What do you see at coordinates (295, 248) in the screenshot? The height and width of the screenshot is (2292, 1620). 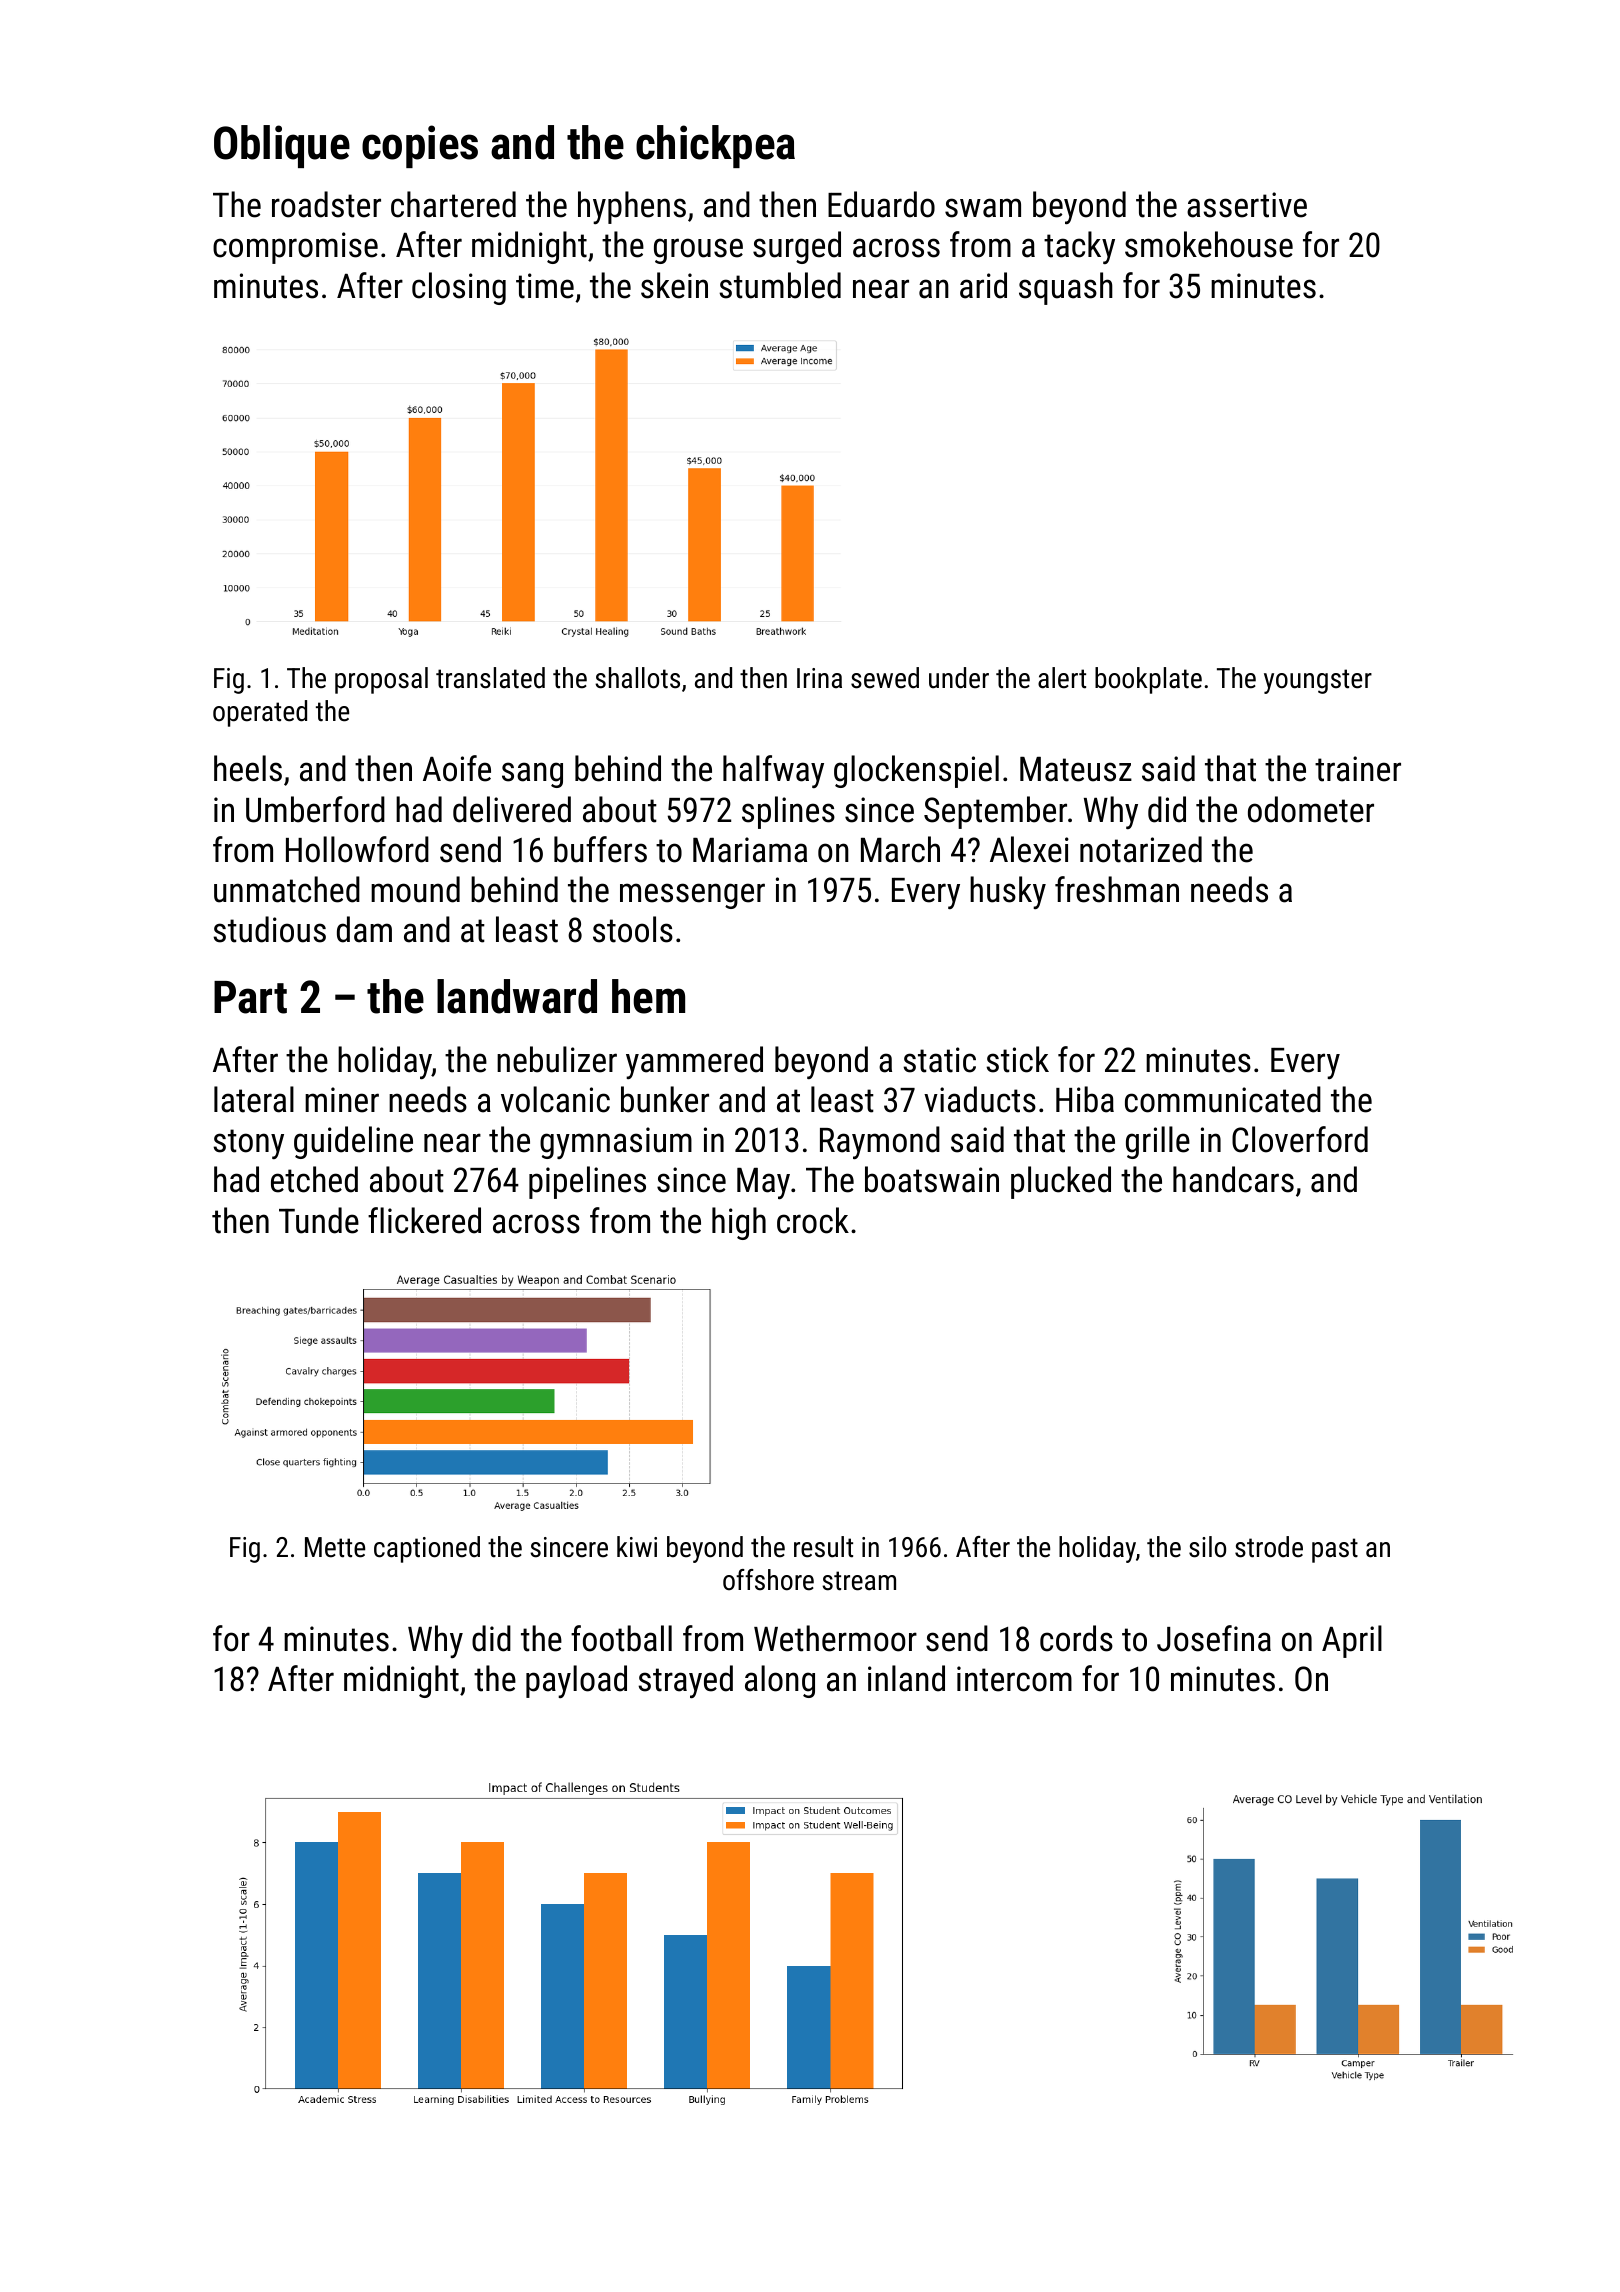 I see `compromise` at bounding box center [295, 248].
